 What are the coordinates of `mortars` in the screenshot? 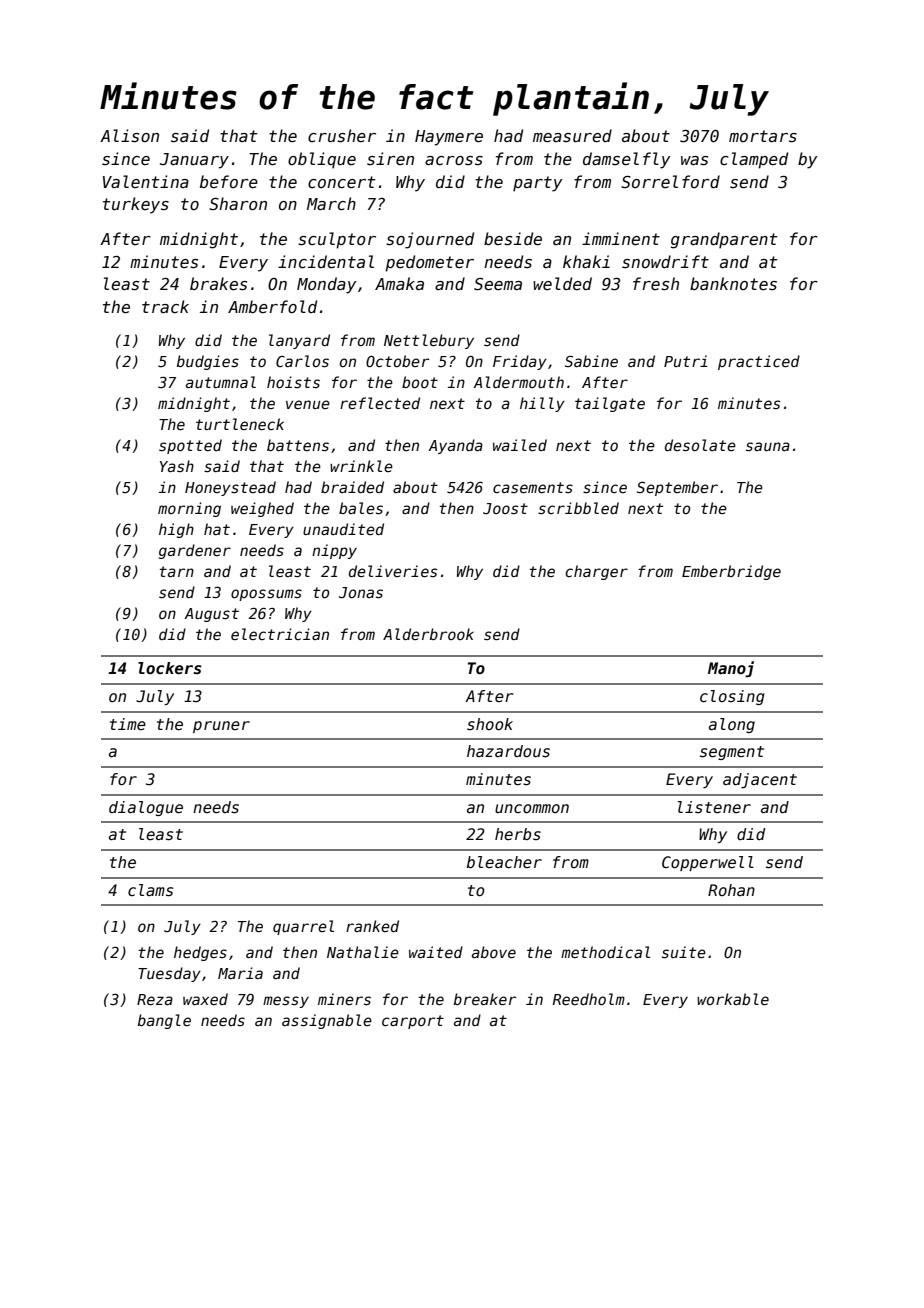 It's located at (763, 136).
